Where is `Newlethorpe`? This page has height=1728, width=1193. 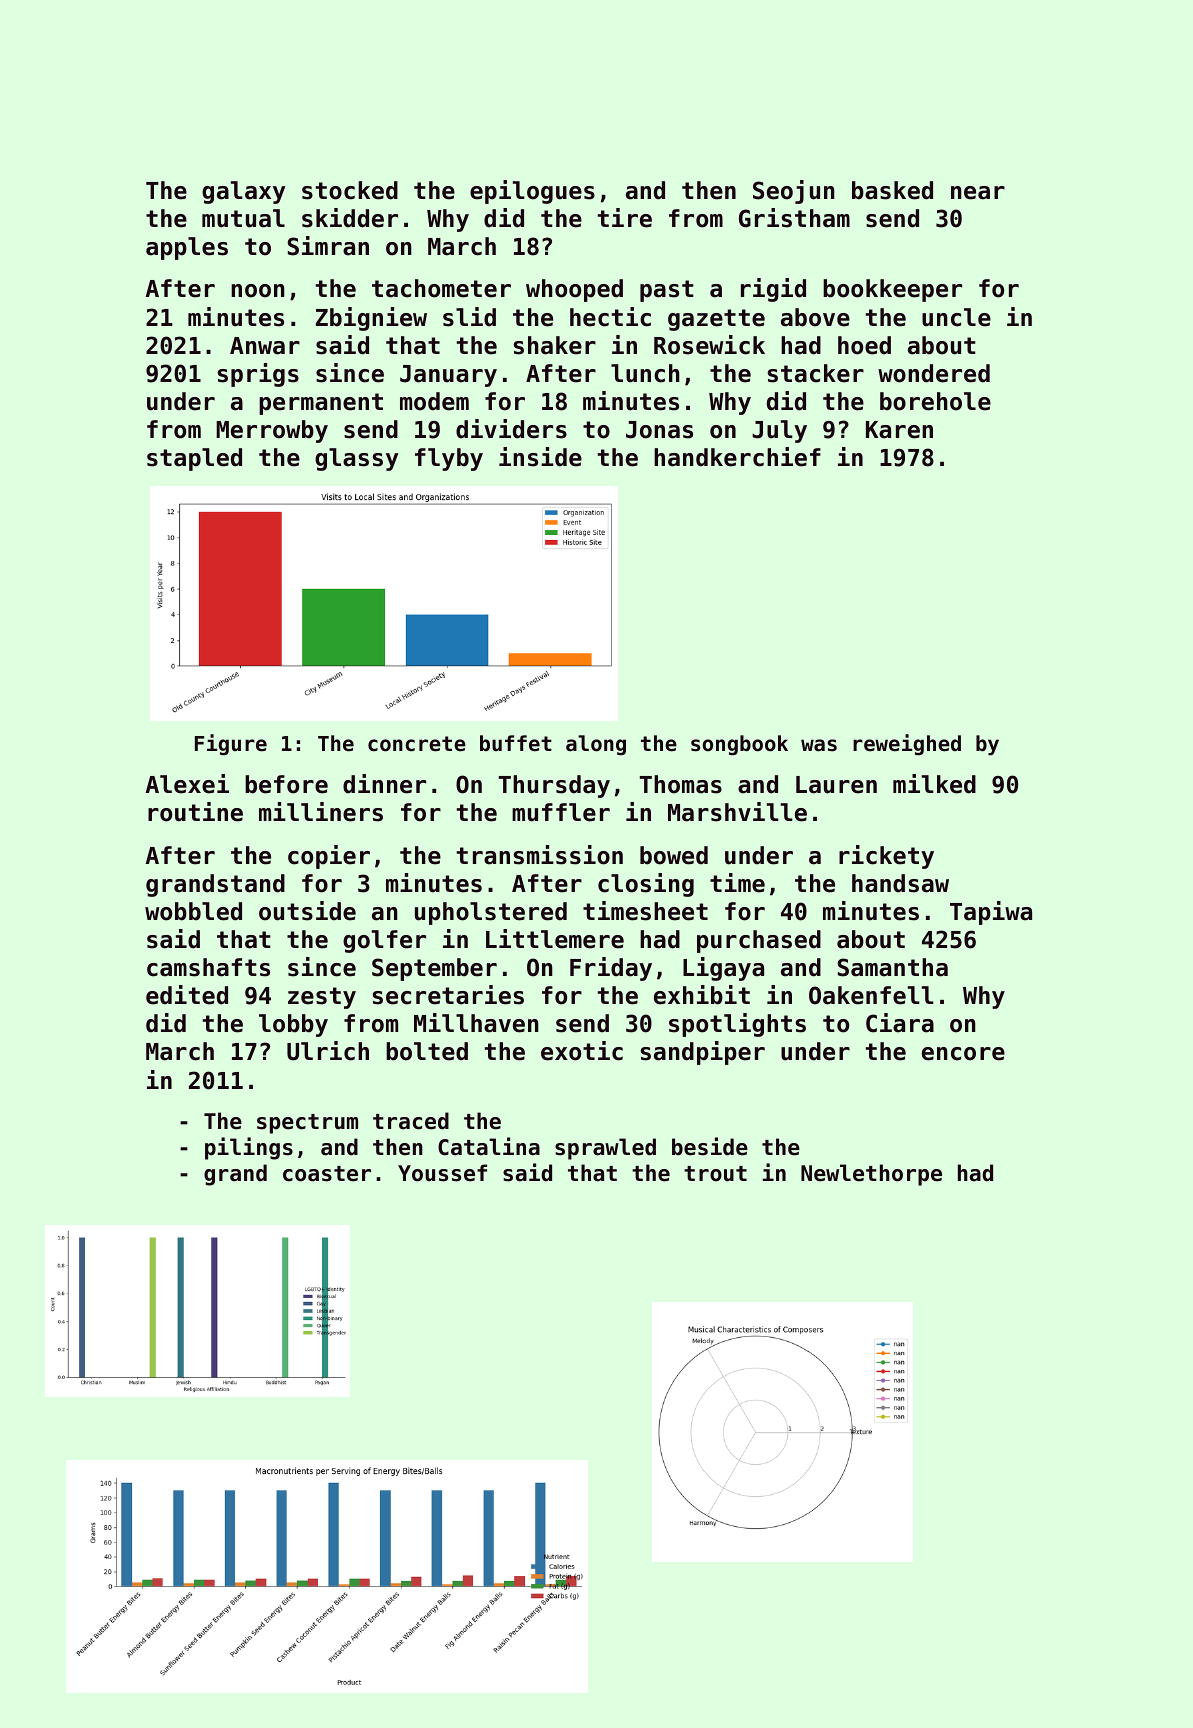
Newlethorpe is located at coordinates (871, 1175).
